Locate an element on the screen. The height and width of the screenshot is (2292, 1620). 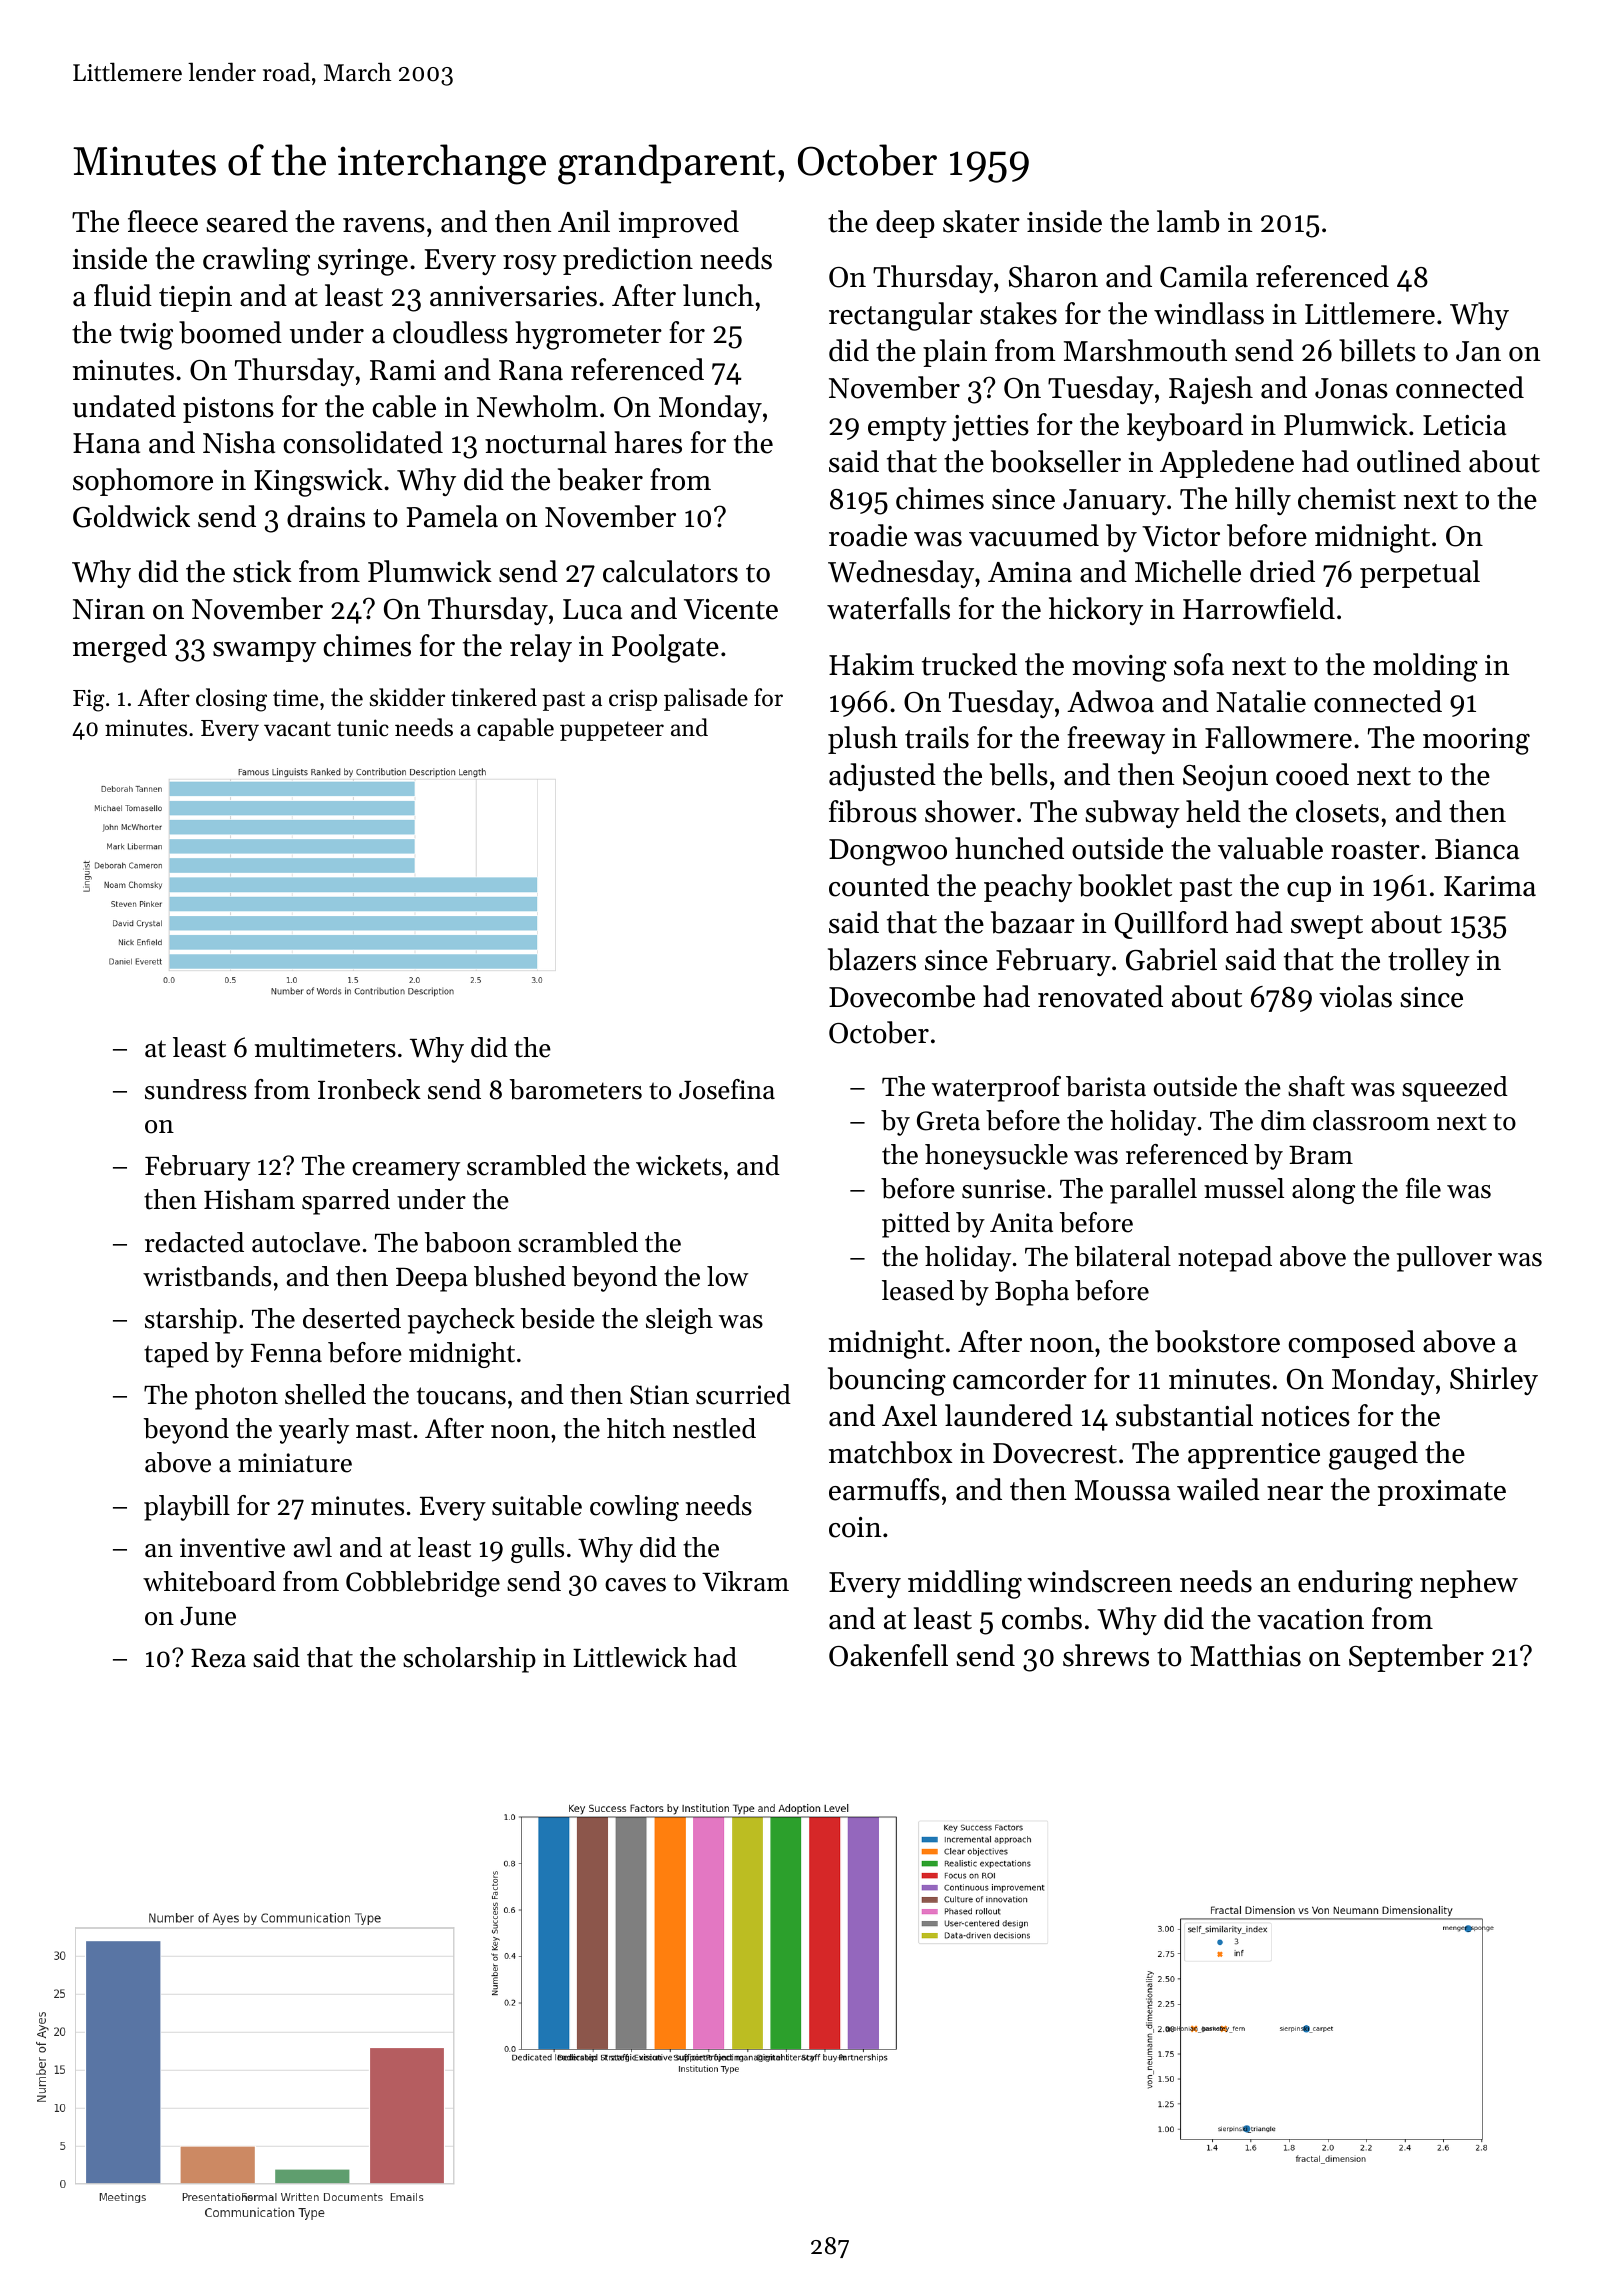
pitted is located at coordinates (916, 1225).
